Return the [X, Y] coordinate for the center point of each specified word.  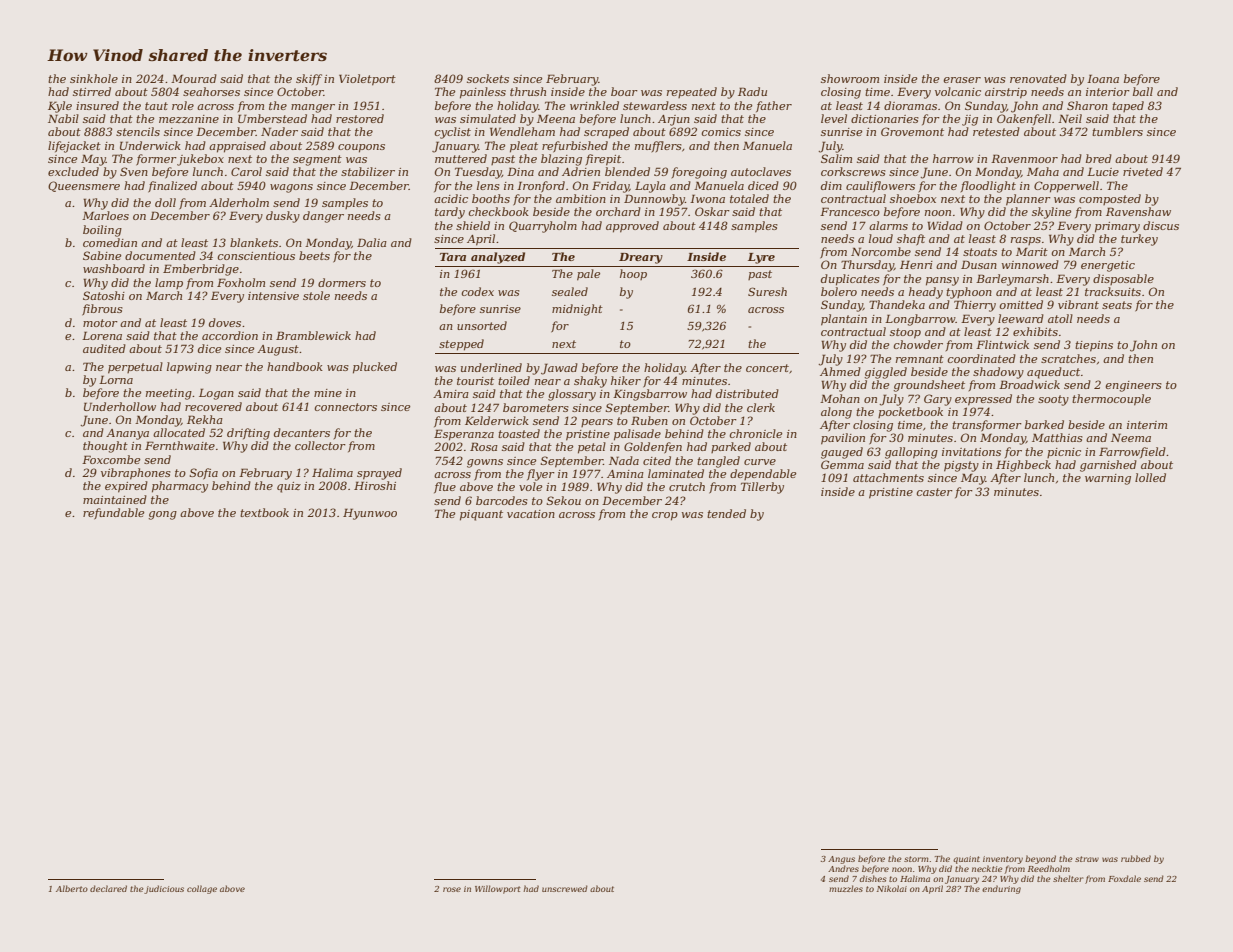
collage [202, 889]
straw [1087, 859]
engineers [1133, 386]
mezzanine [189, 119]
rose [452, 889]
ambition [581, 198]
